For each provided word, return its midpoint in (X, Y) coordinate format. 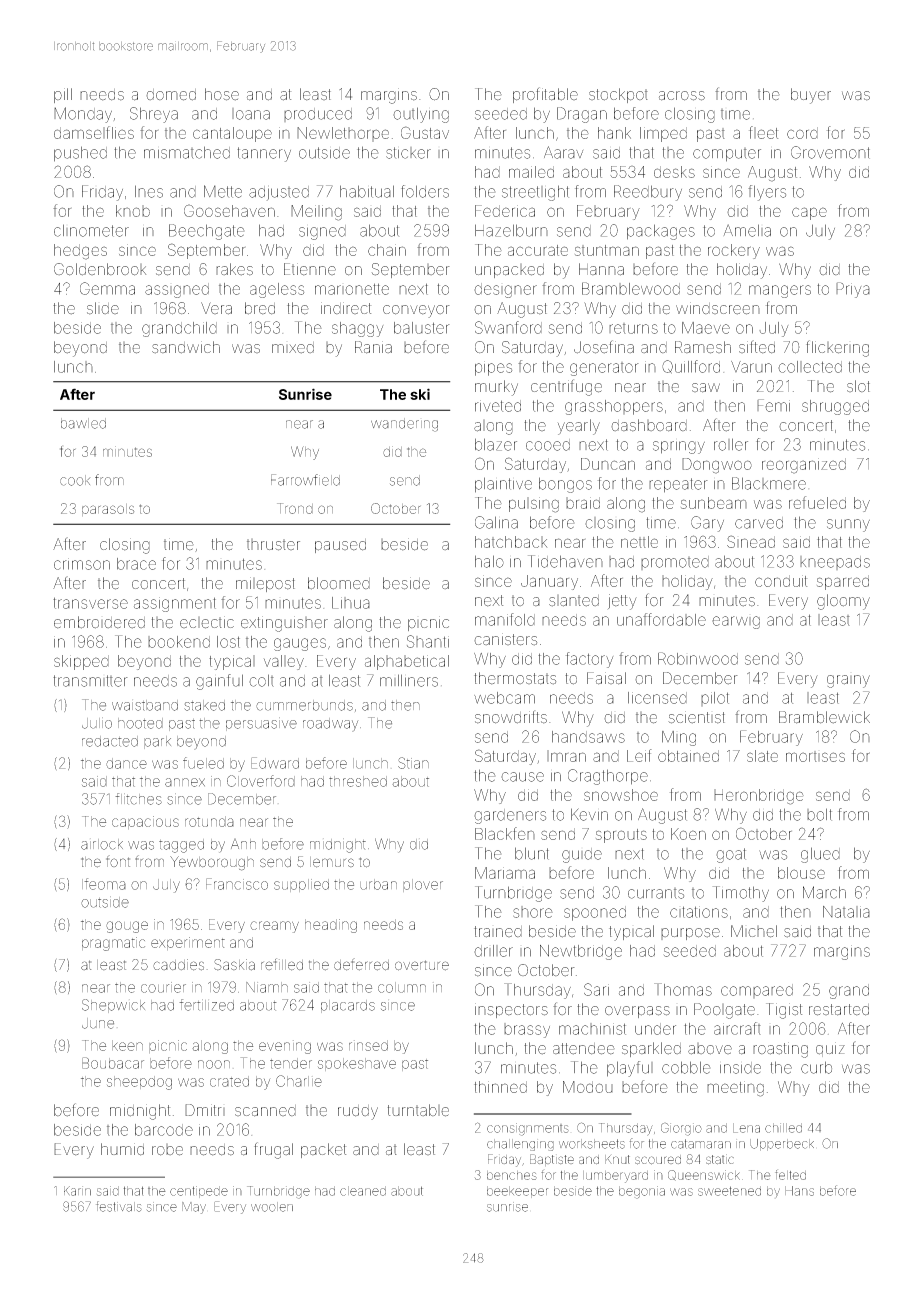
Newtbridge (581, 952)
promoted (675, 563)
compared (757, 991)
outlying (421, 115)
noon (214, 1064)
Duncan (608, 464)
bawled (83, 423)
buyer (811, 96)
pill (63, 95)
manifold (505, 619)
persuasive (261, 724)
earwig (736, 622)
